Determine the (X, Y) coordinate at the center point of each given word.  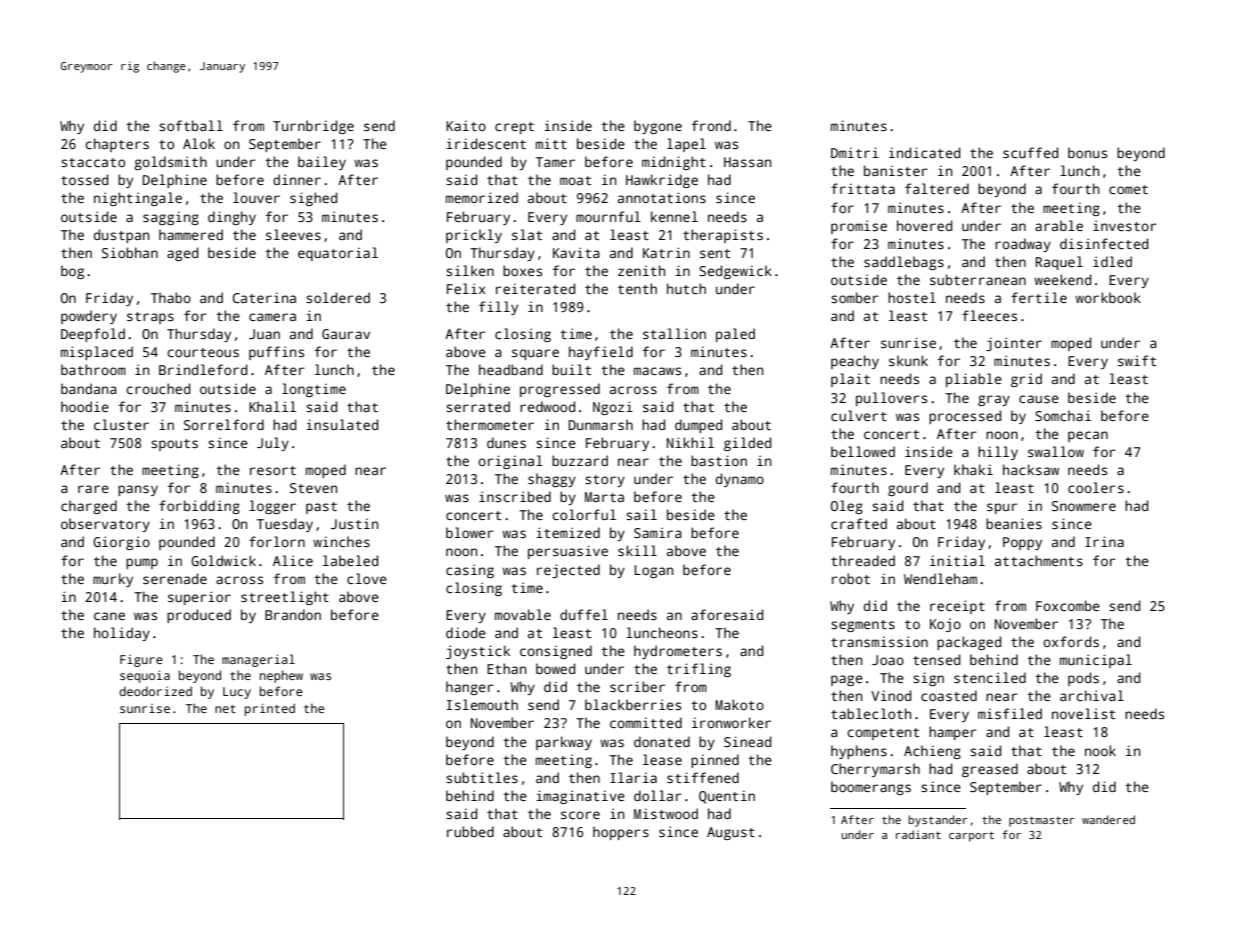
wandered (1108, 819)
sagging (171, 218)
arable (1059, 225)
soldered (338, 297)
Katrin (666, 252)
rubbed (470, 831)
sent (715, 253)
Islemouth (482, 704)
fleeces (989, 315)
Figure (141, 661)
